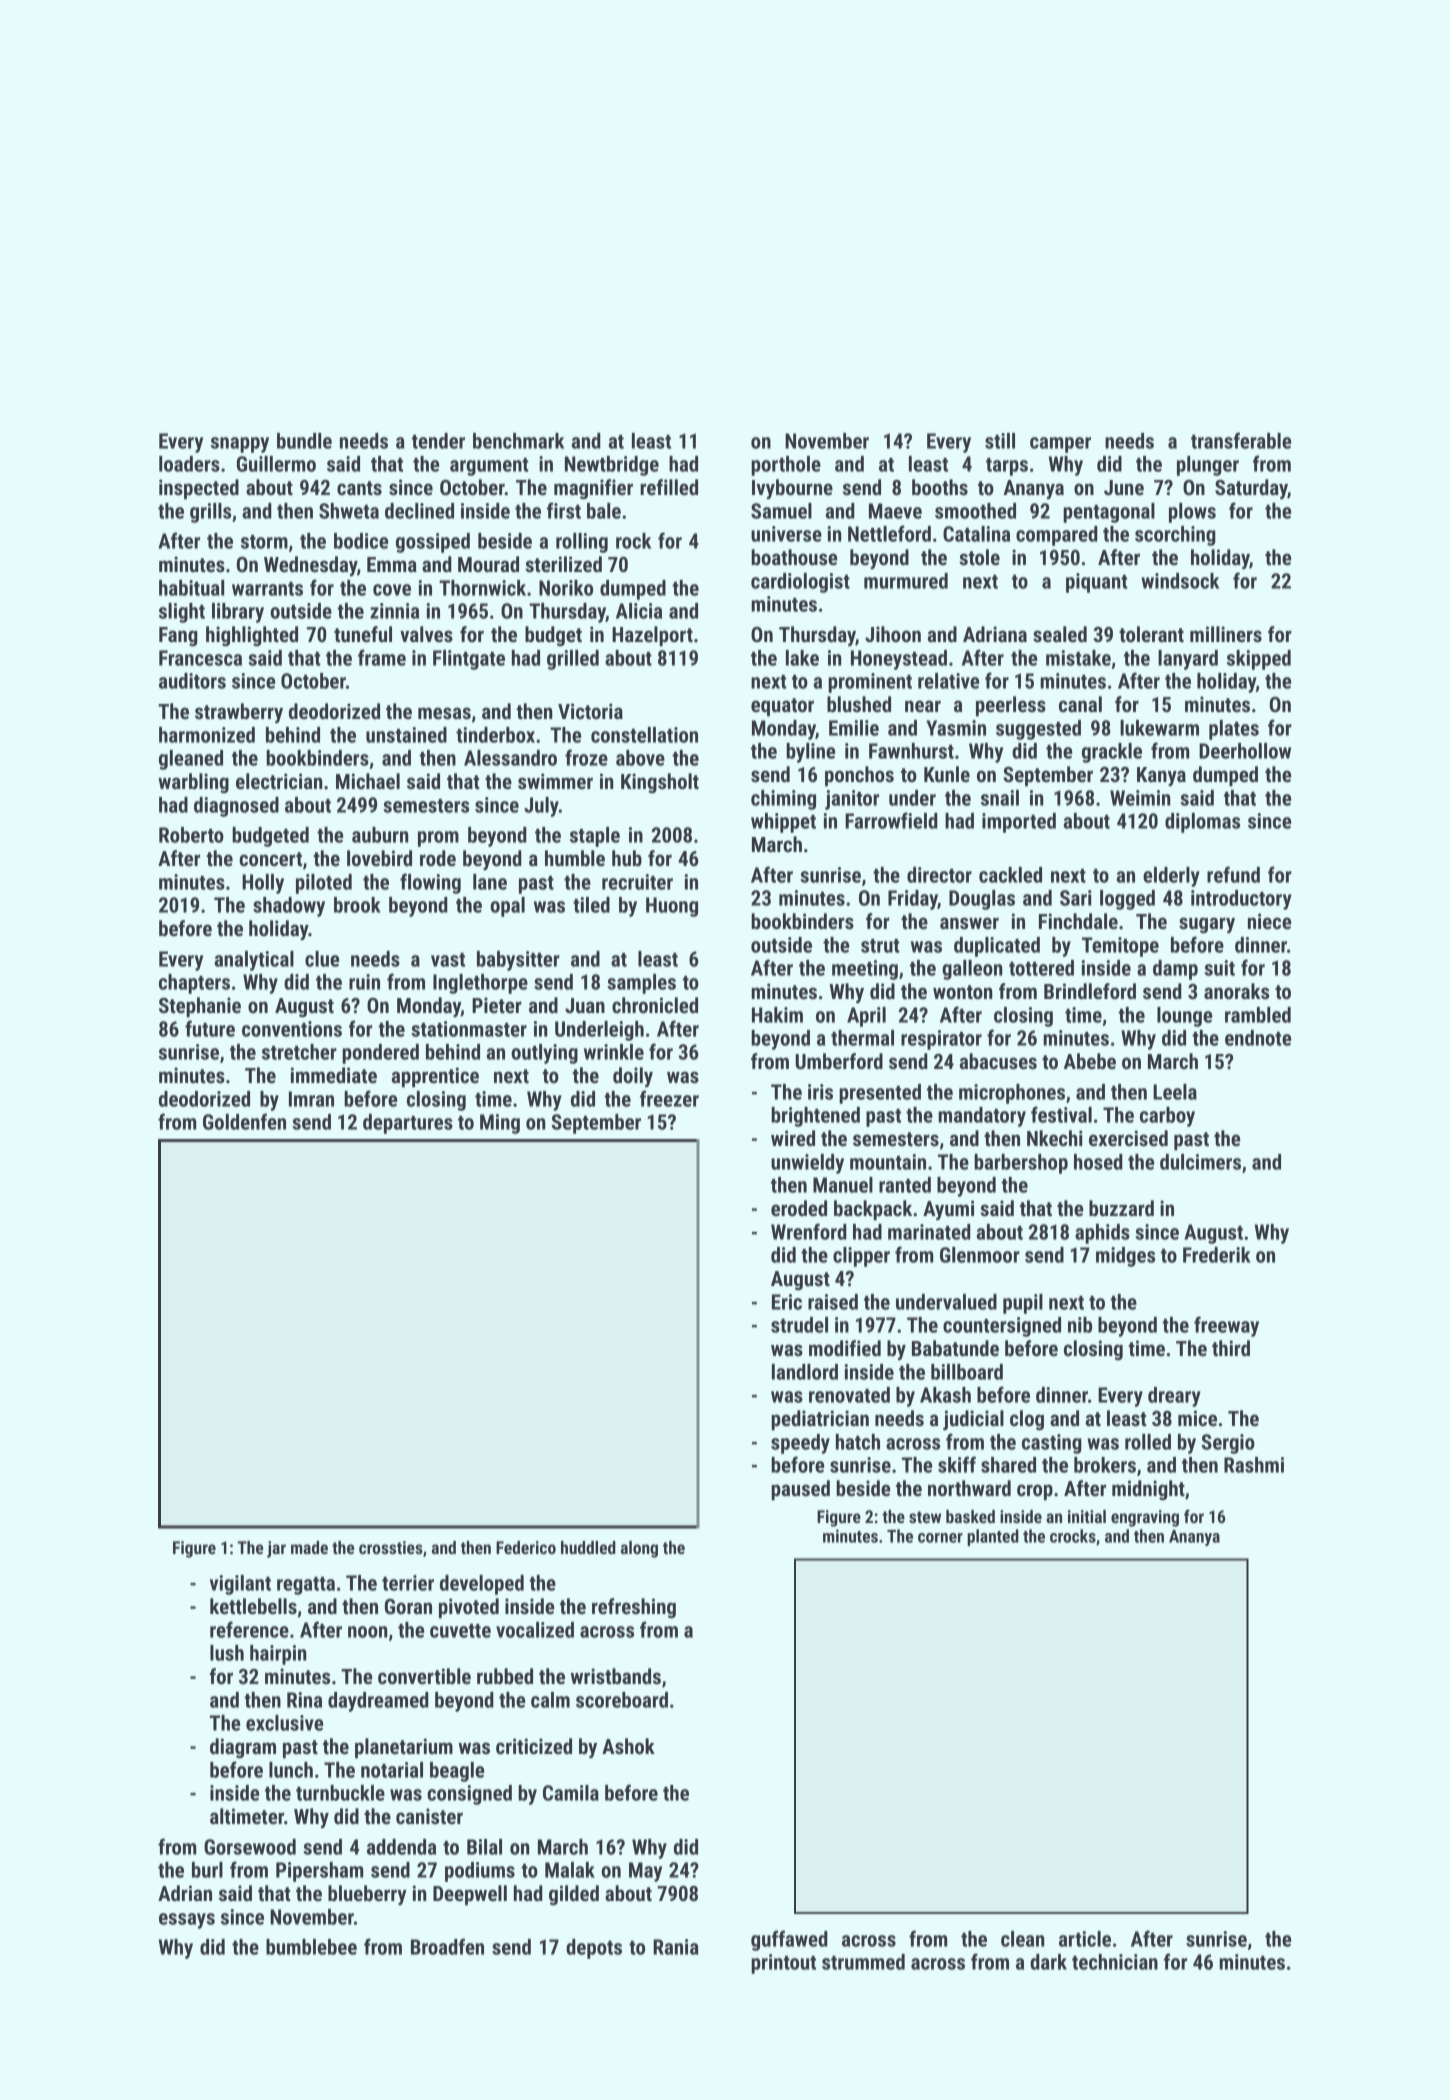 The height and width of the image is (2100, 1450). Describe the element at coordinates (240, 445) in the image. I see `snappy` at that location.
